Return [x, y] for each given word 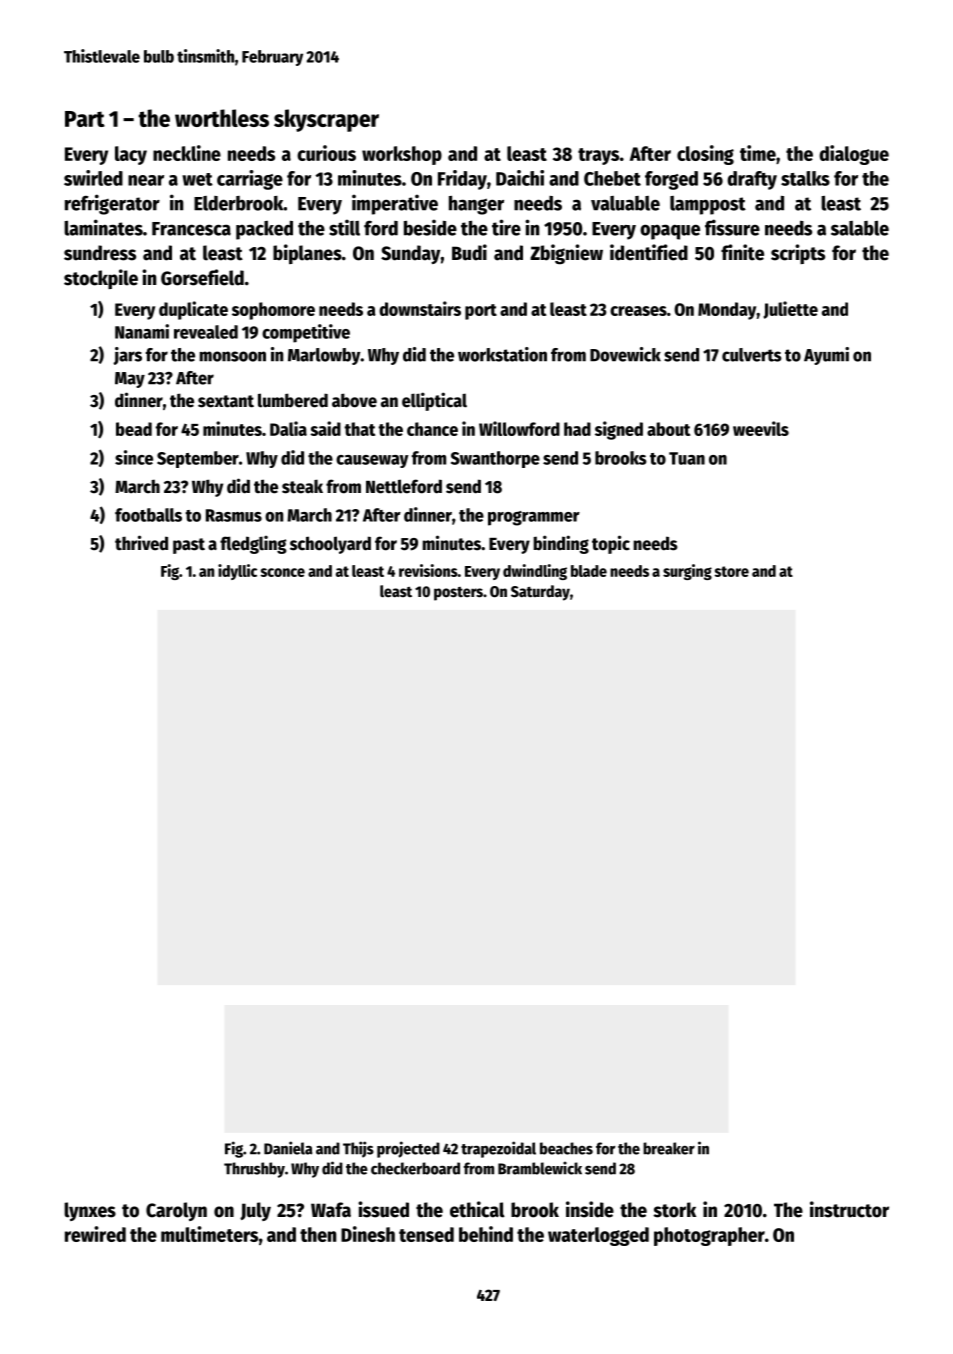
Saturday [540, 593]
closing [705, 155]
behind [486, 1234]
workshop [402, 155]
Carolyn [176, 1211]
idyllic [237, 572]
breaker [669, 1148]
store [731, 571]
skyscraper [326, 120]
